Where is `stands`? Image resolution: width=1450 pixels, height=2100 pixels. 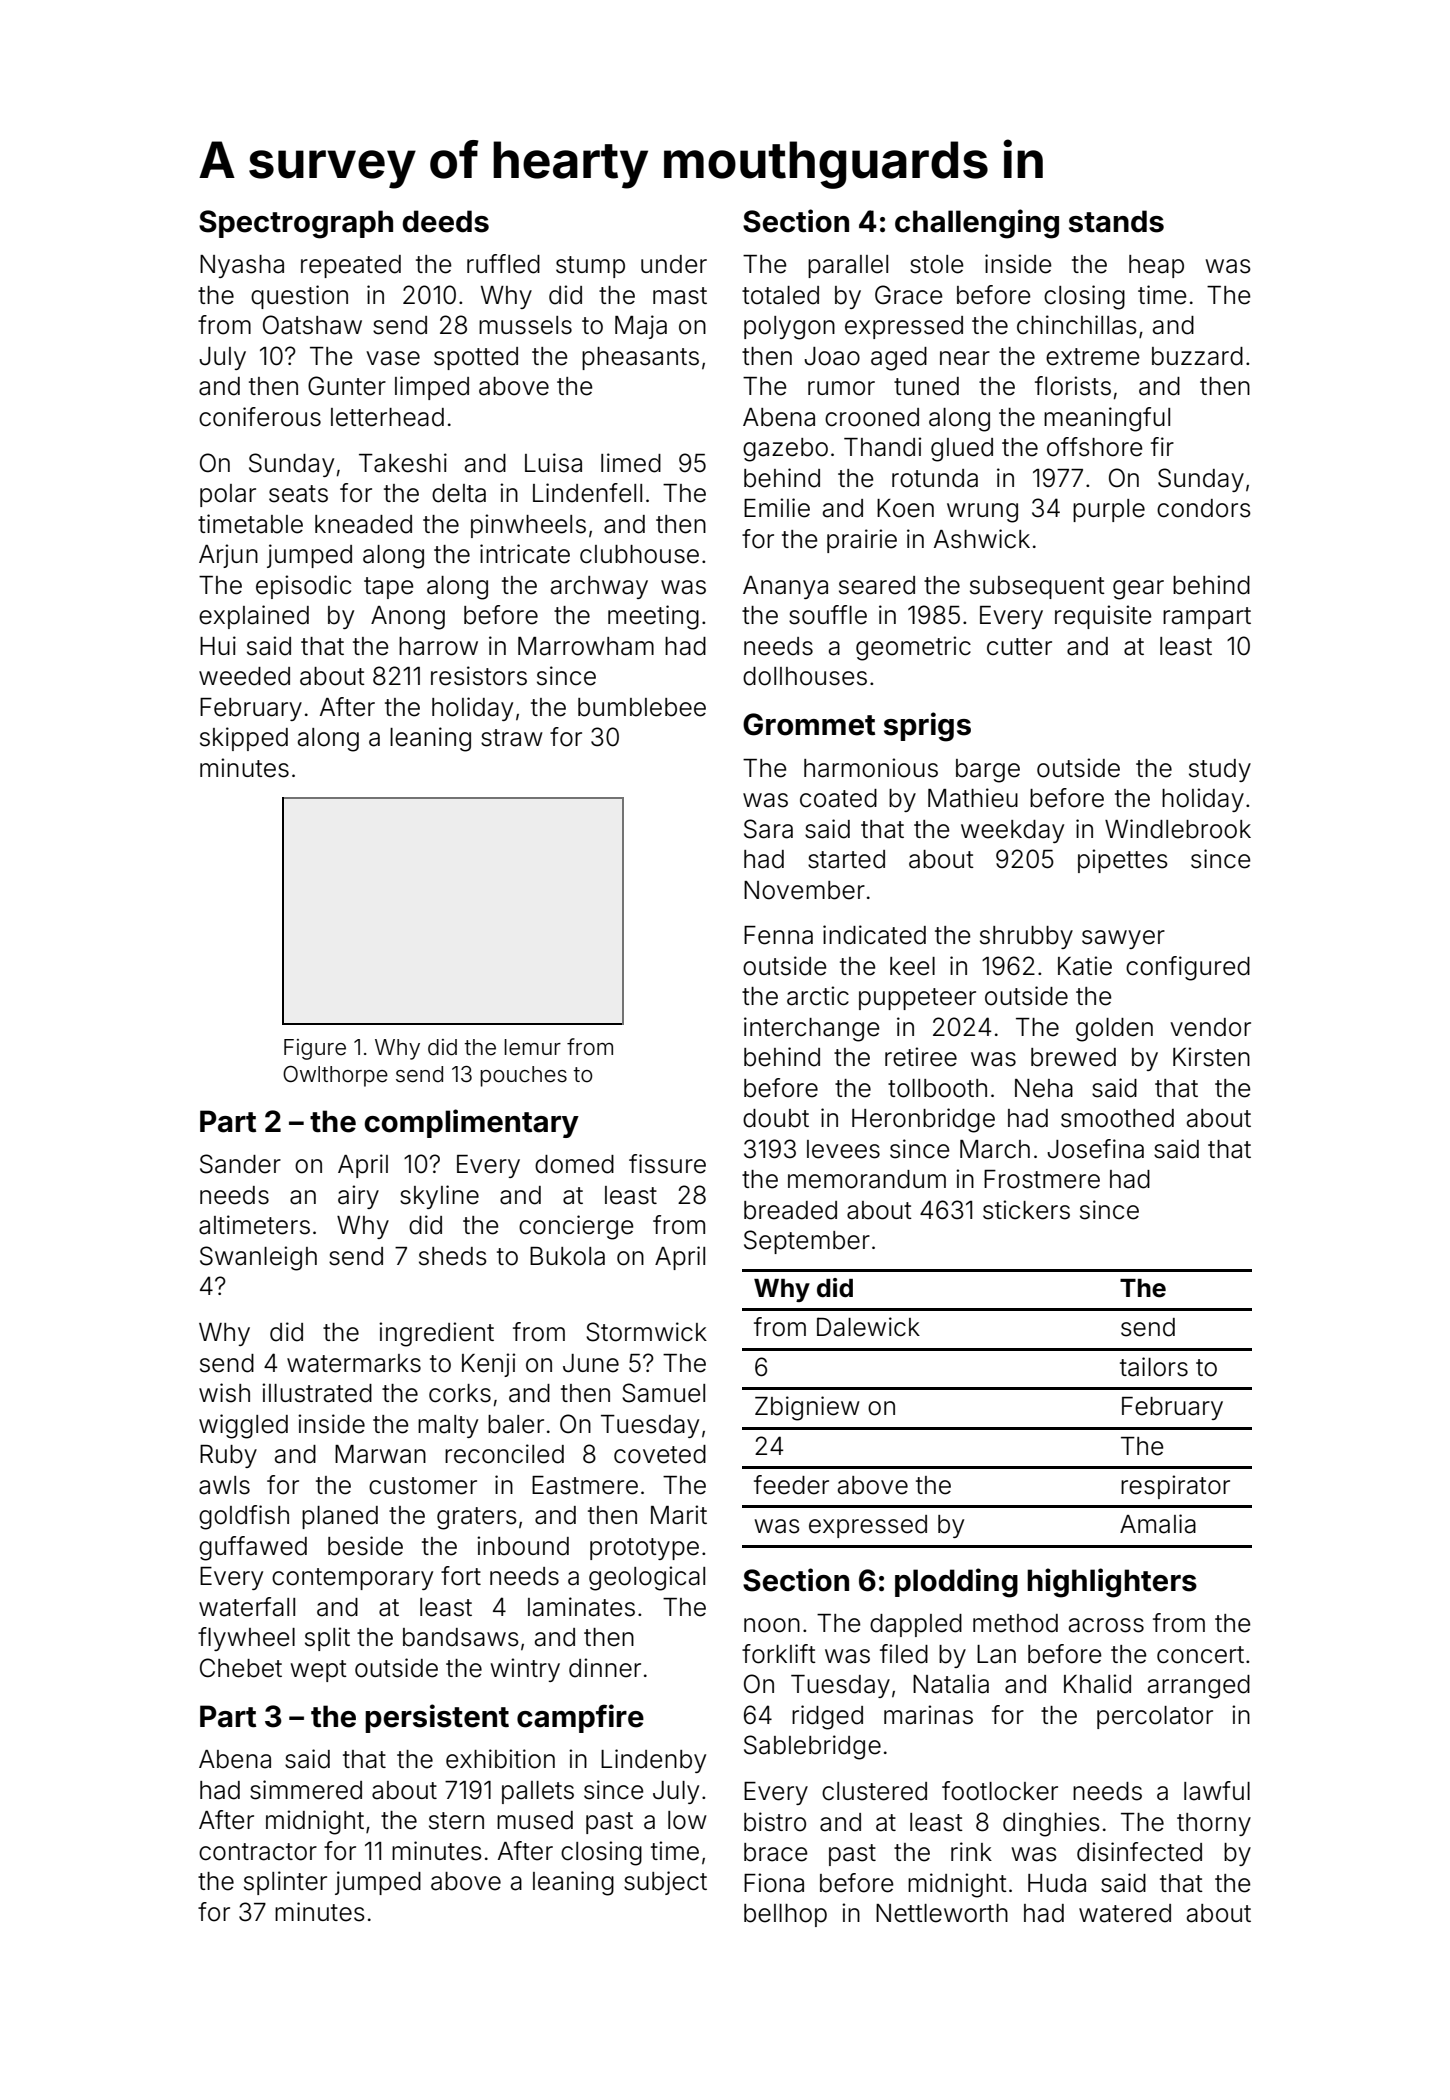
stands is located at coordinates (1116, 221).
